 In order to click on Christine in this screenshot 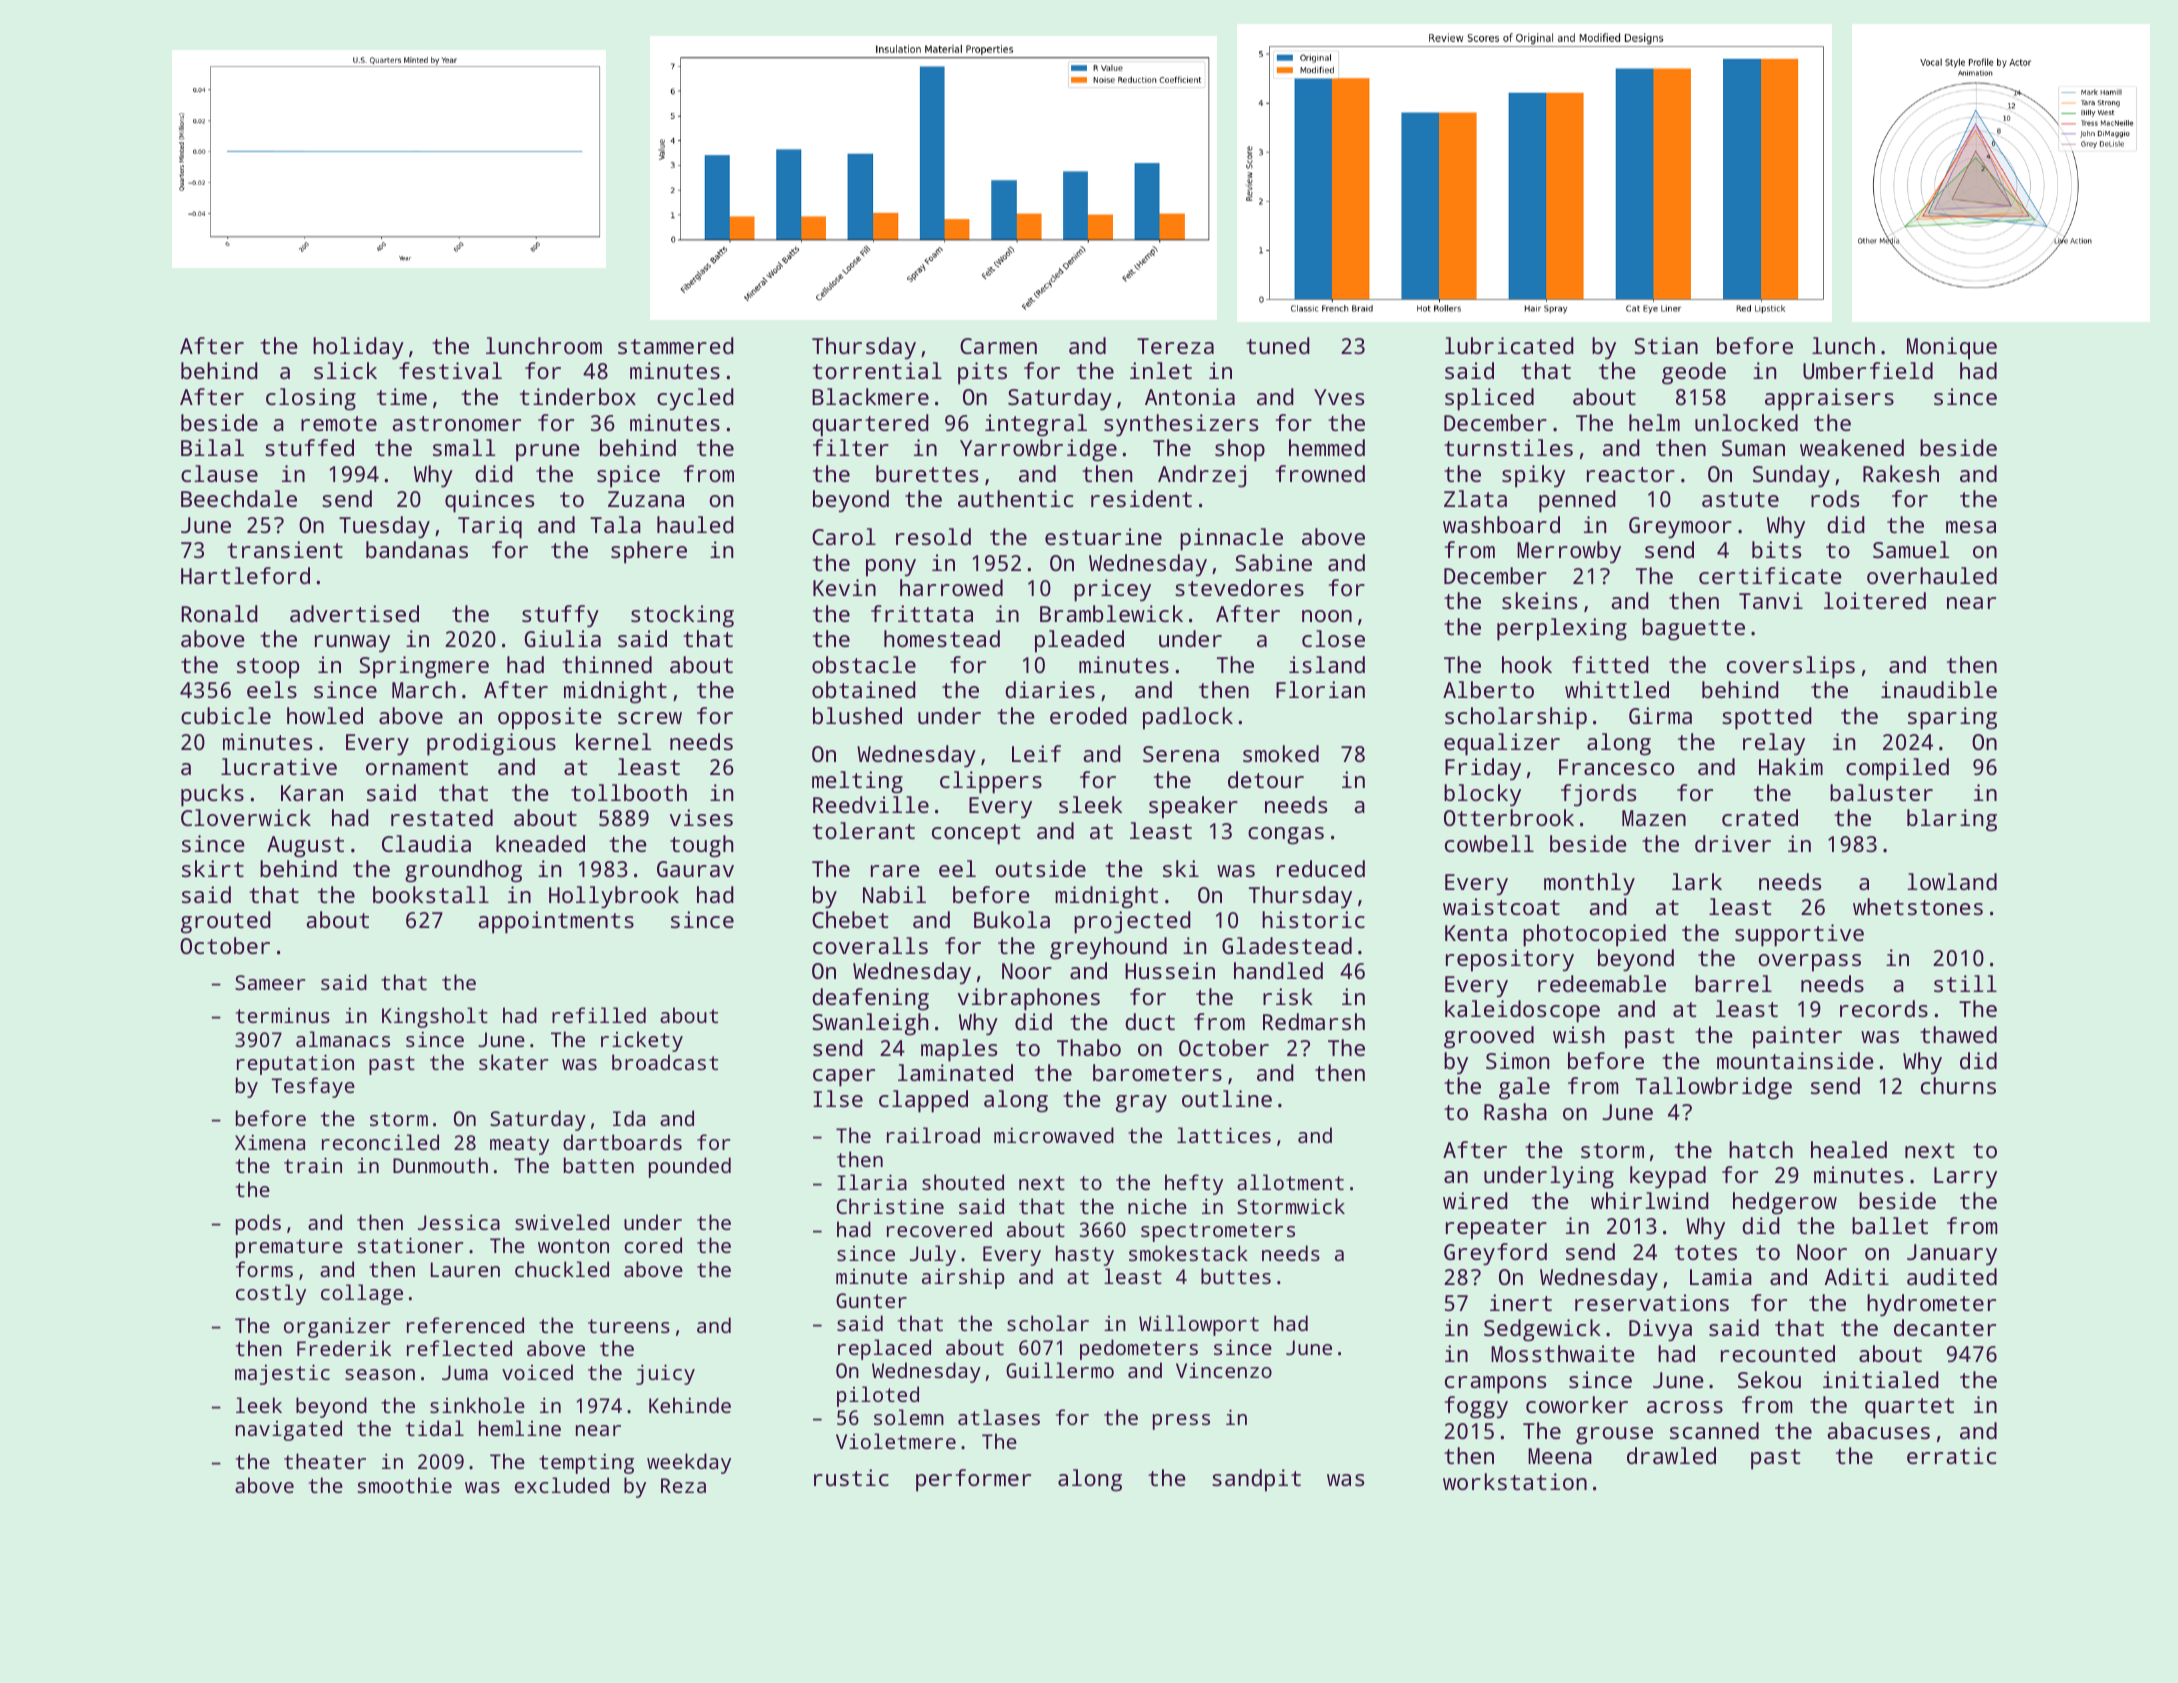, I will do `click(890, 1206)`.
